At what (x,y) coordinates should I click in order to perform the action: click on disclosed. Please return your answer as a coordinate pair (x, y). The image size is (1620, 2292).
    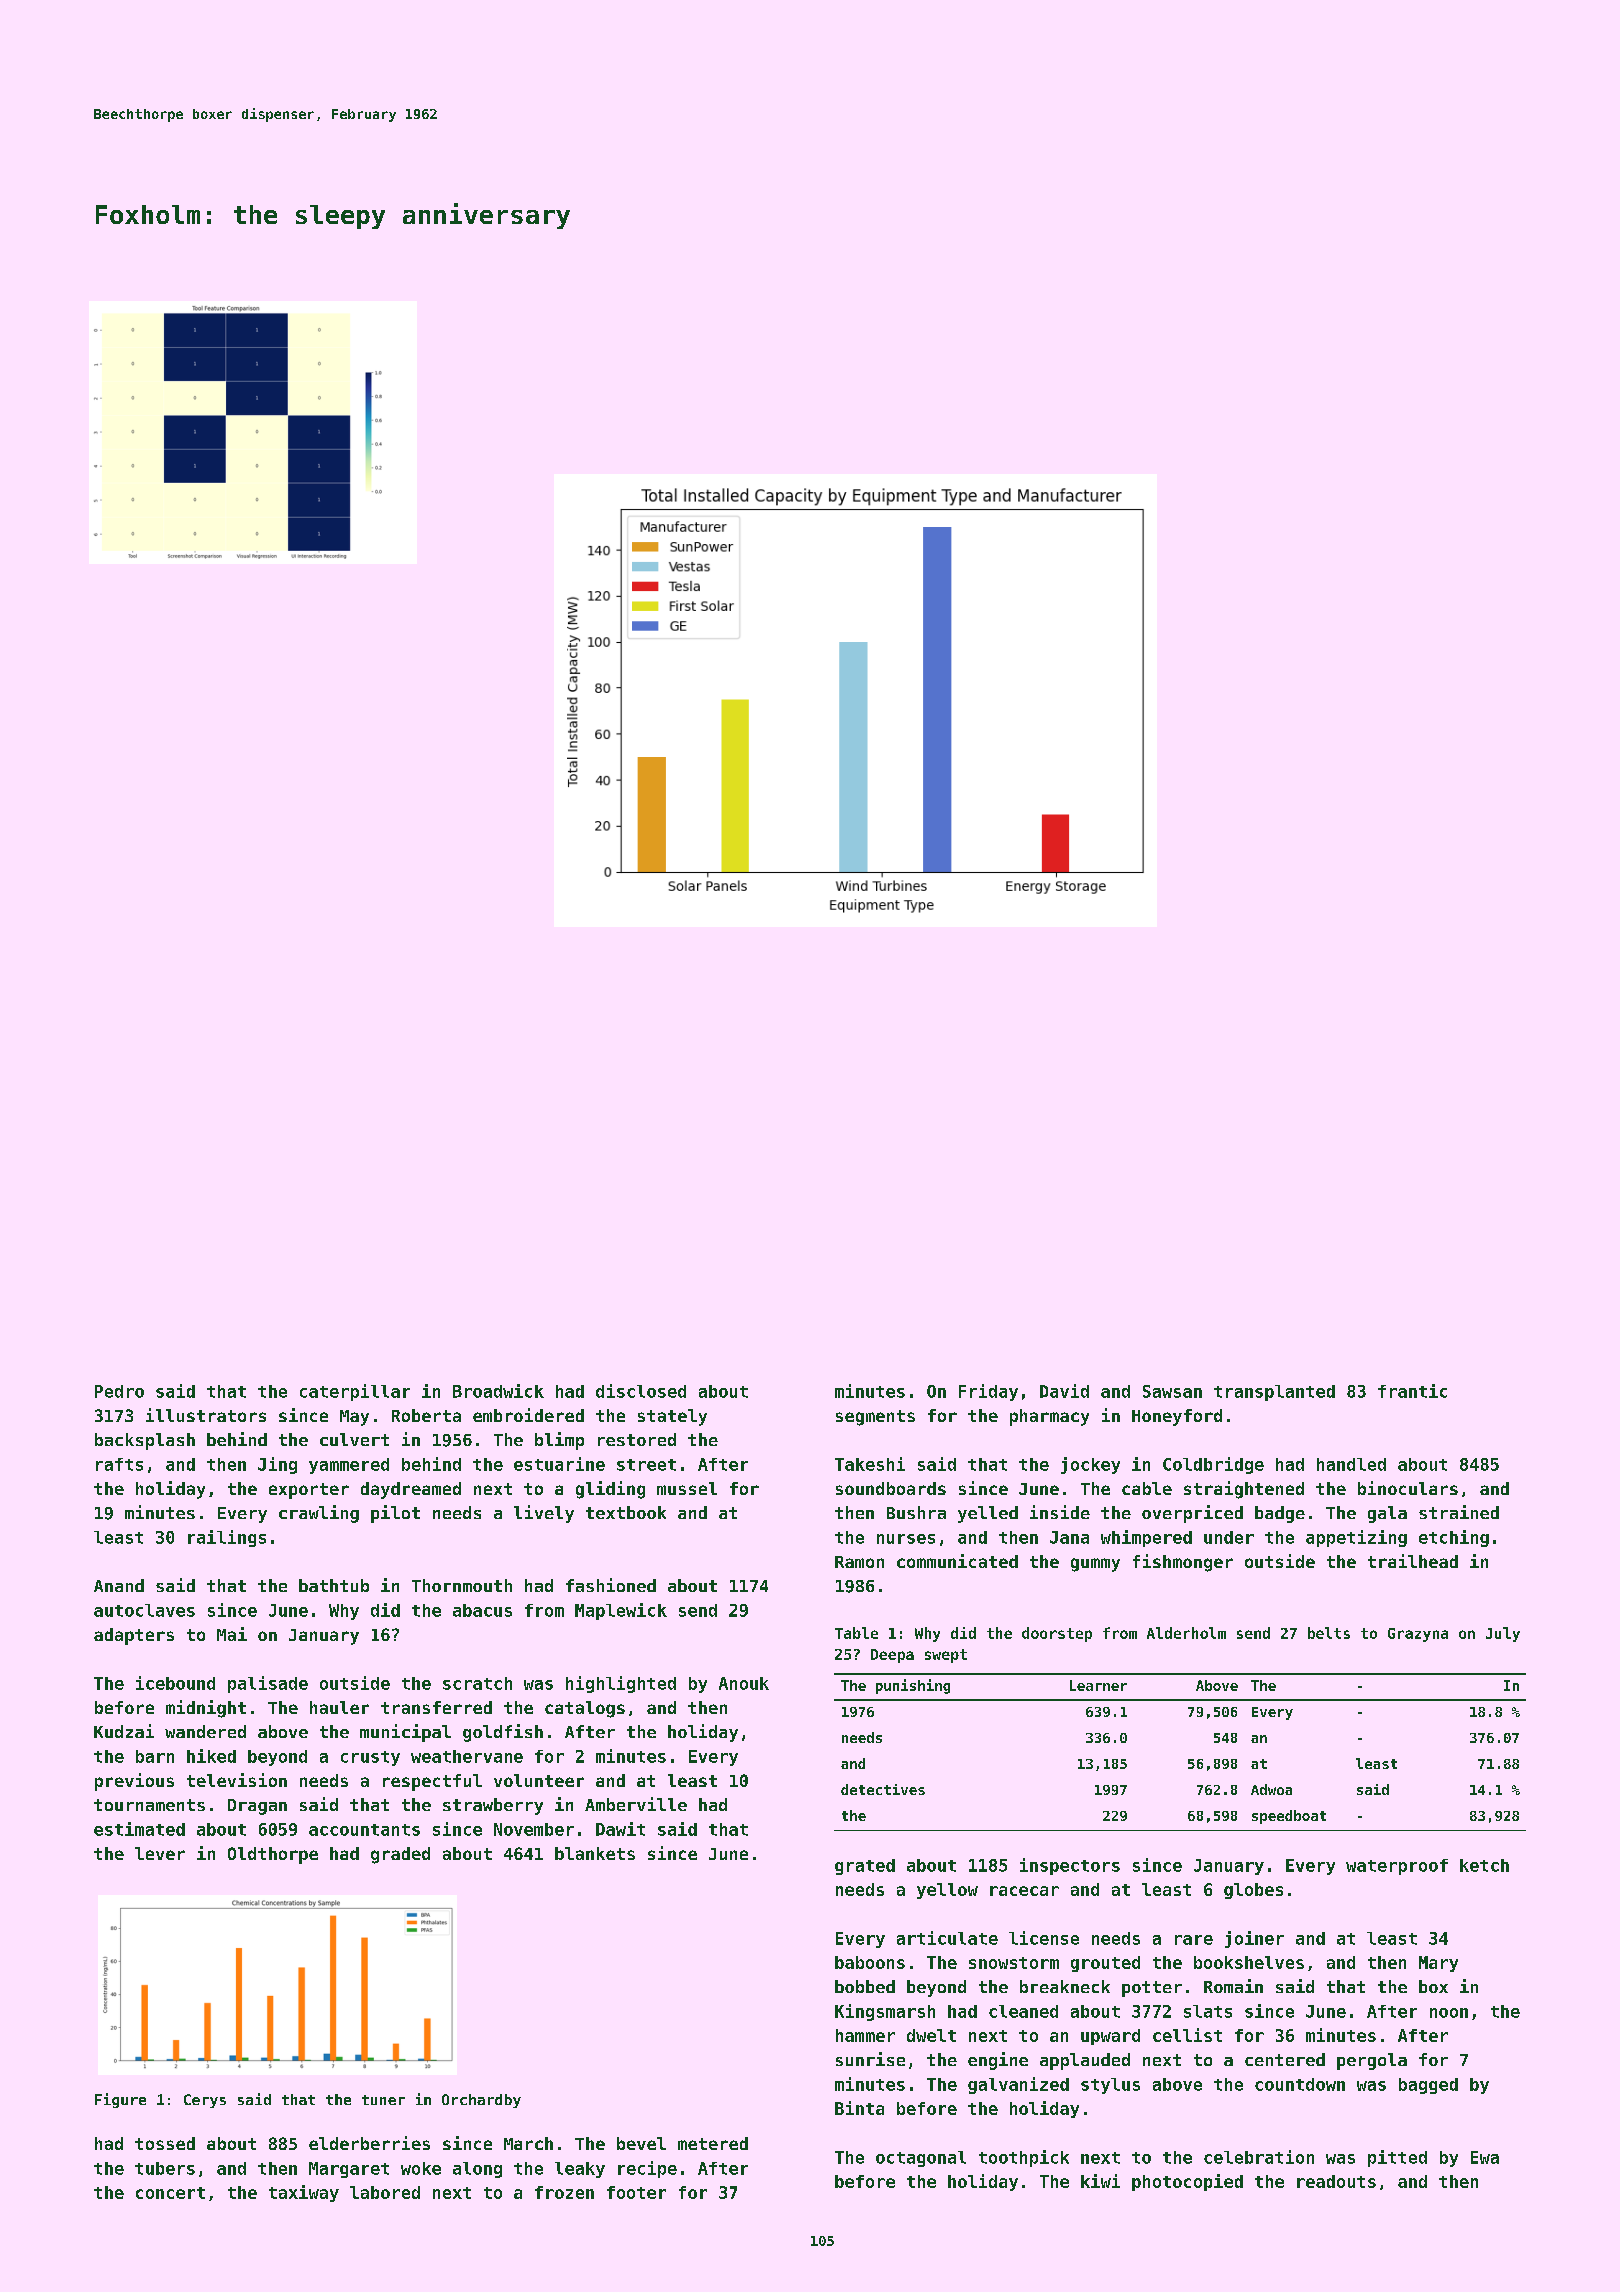
    Looking at the image, I should click on (641, 1391).
